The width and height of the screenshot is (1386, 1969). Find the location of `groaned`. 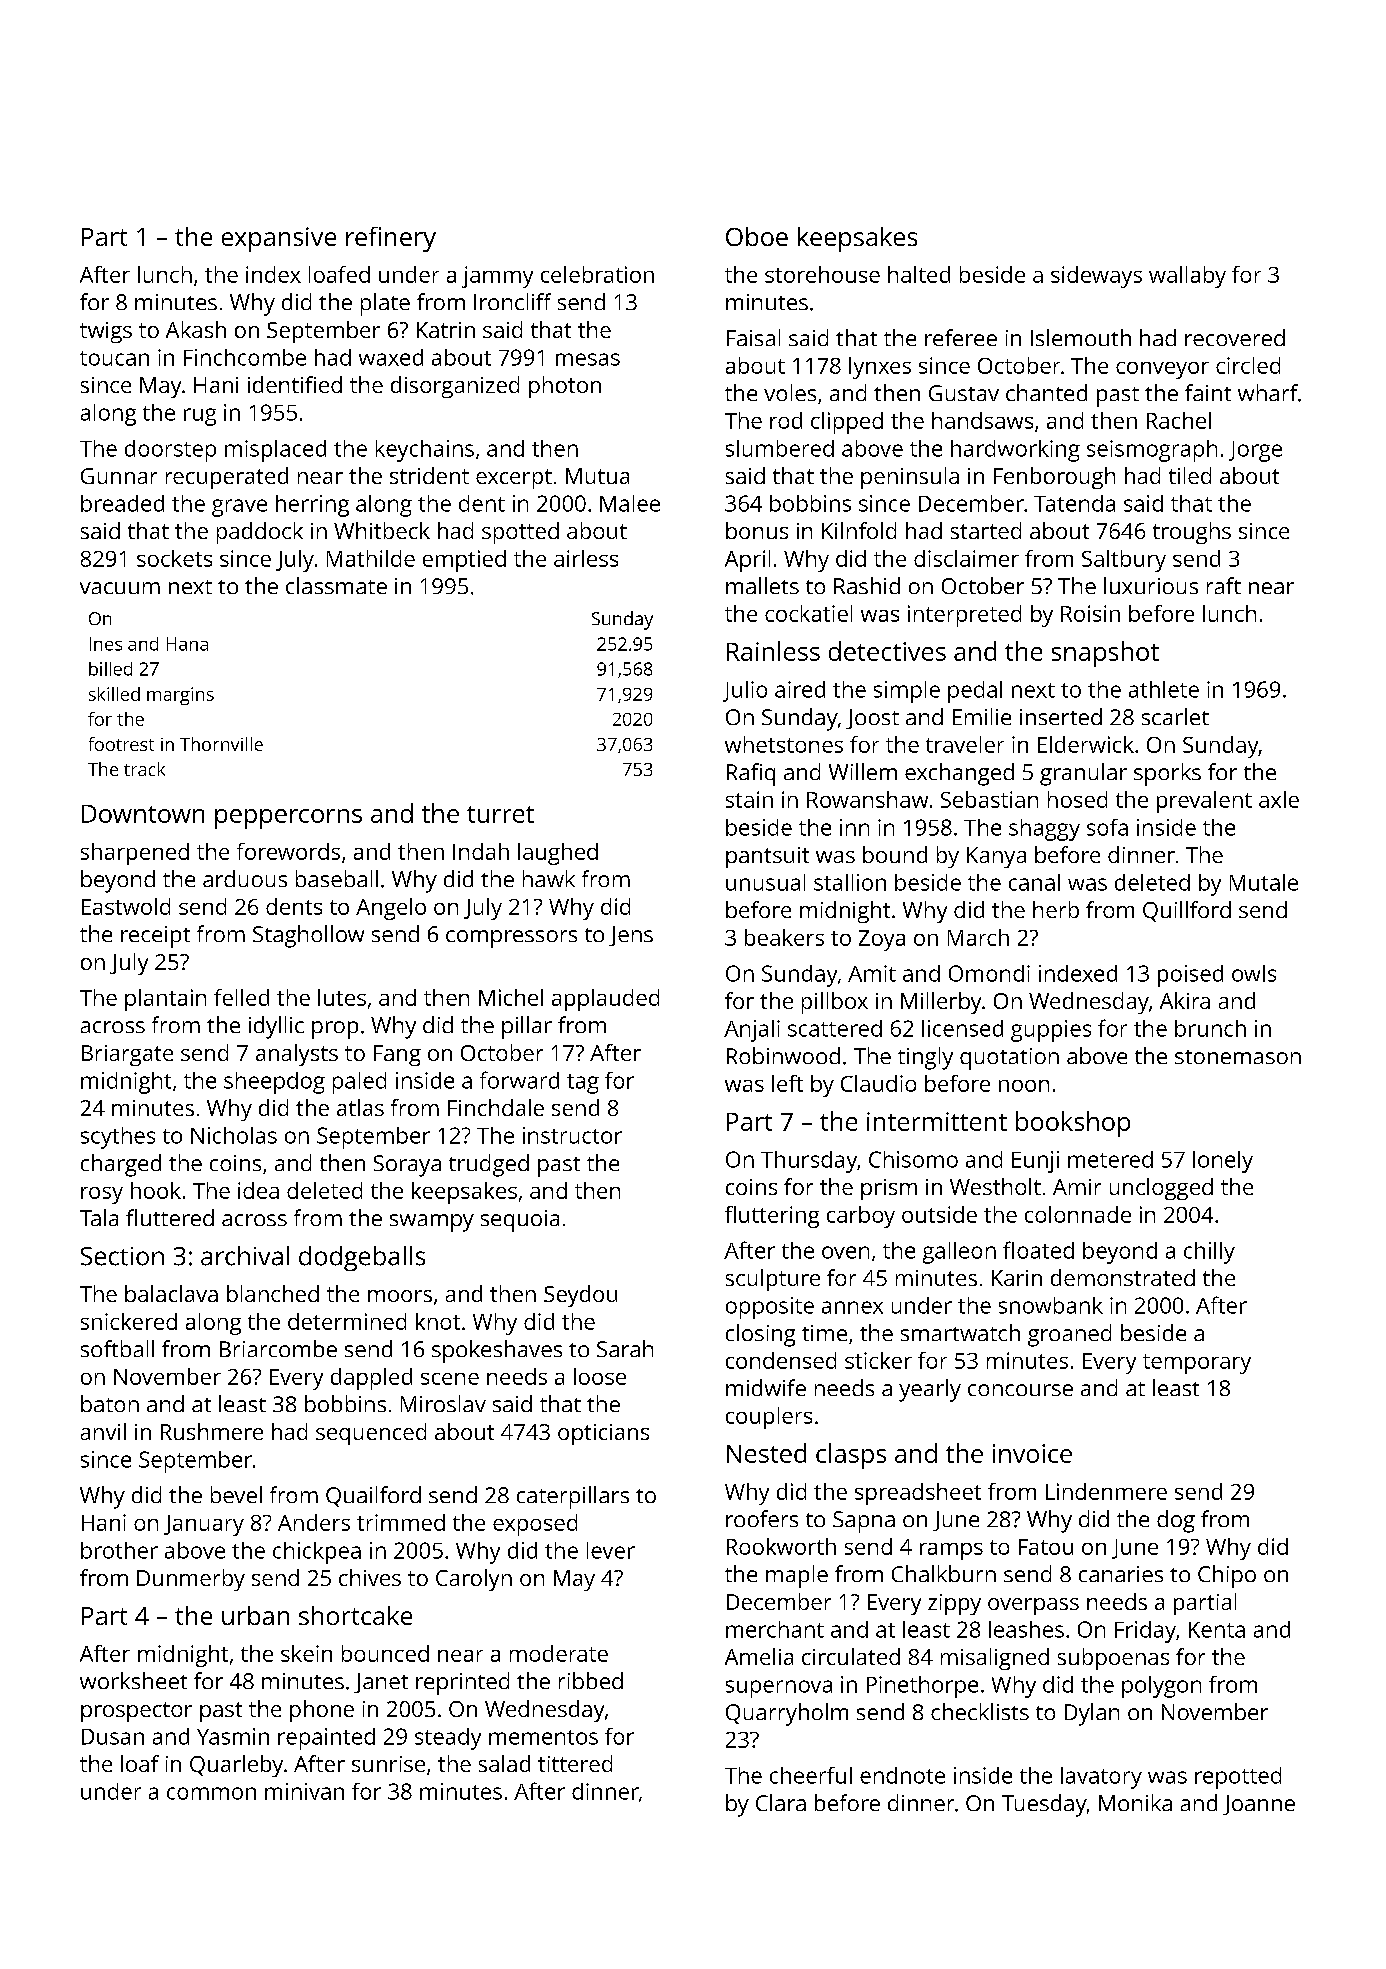

groaned is located at coordinates (1069, 1335).
